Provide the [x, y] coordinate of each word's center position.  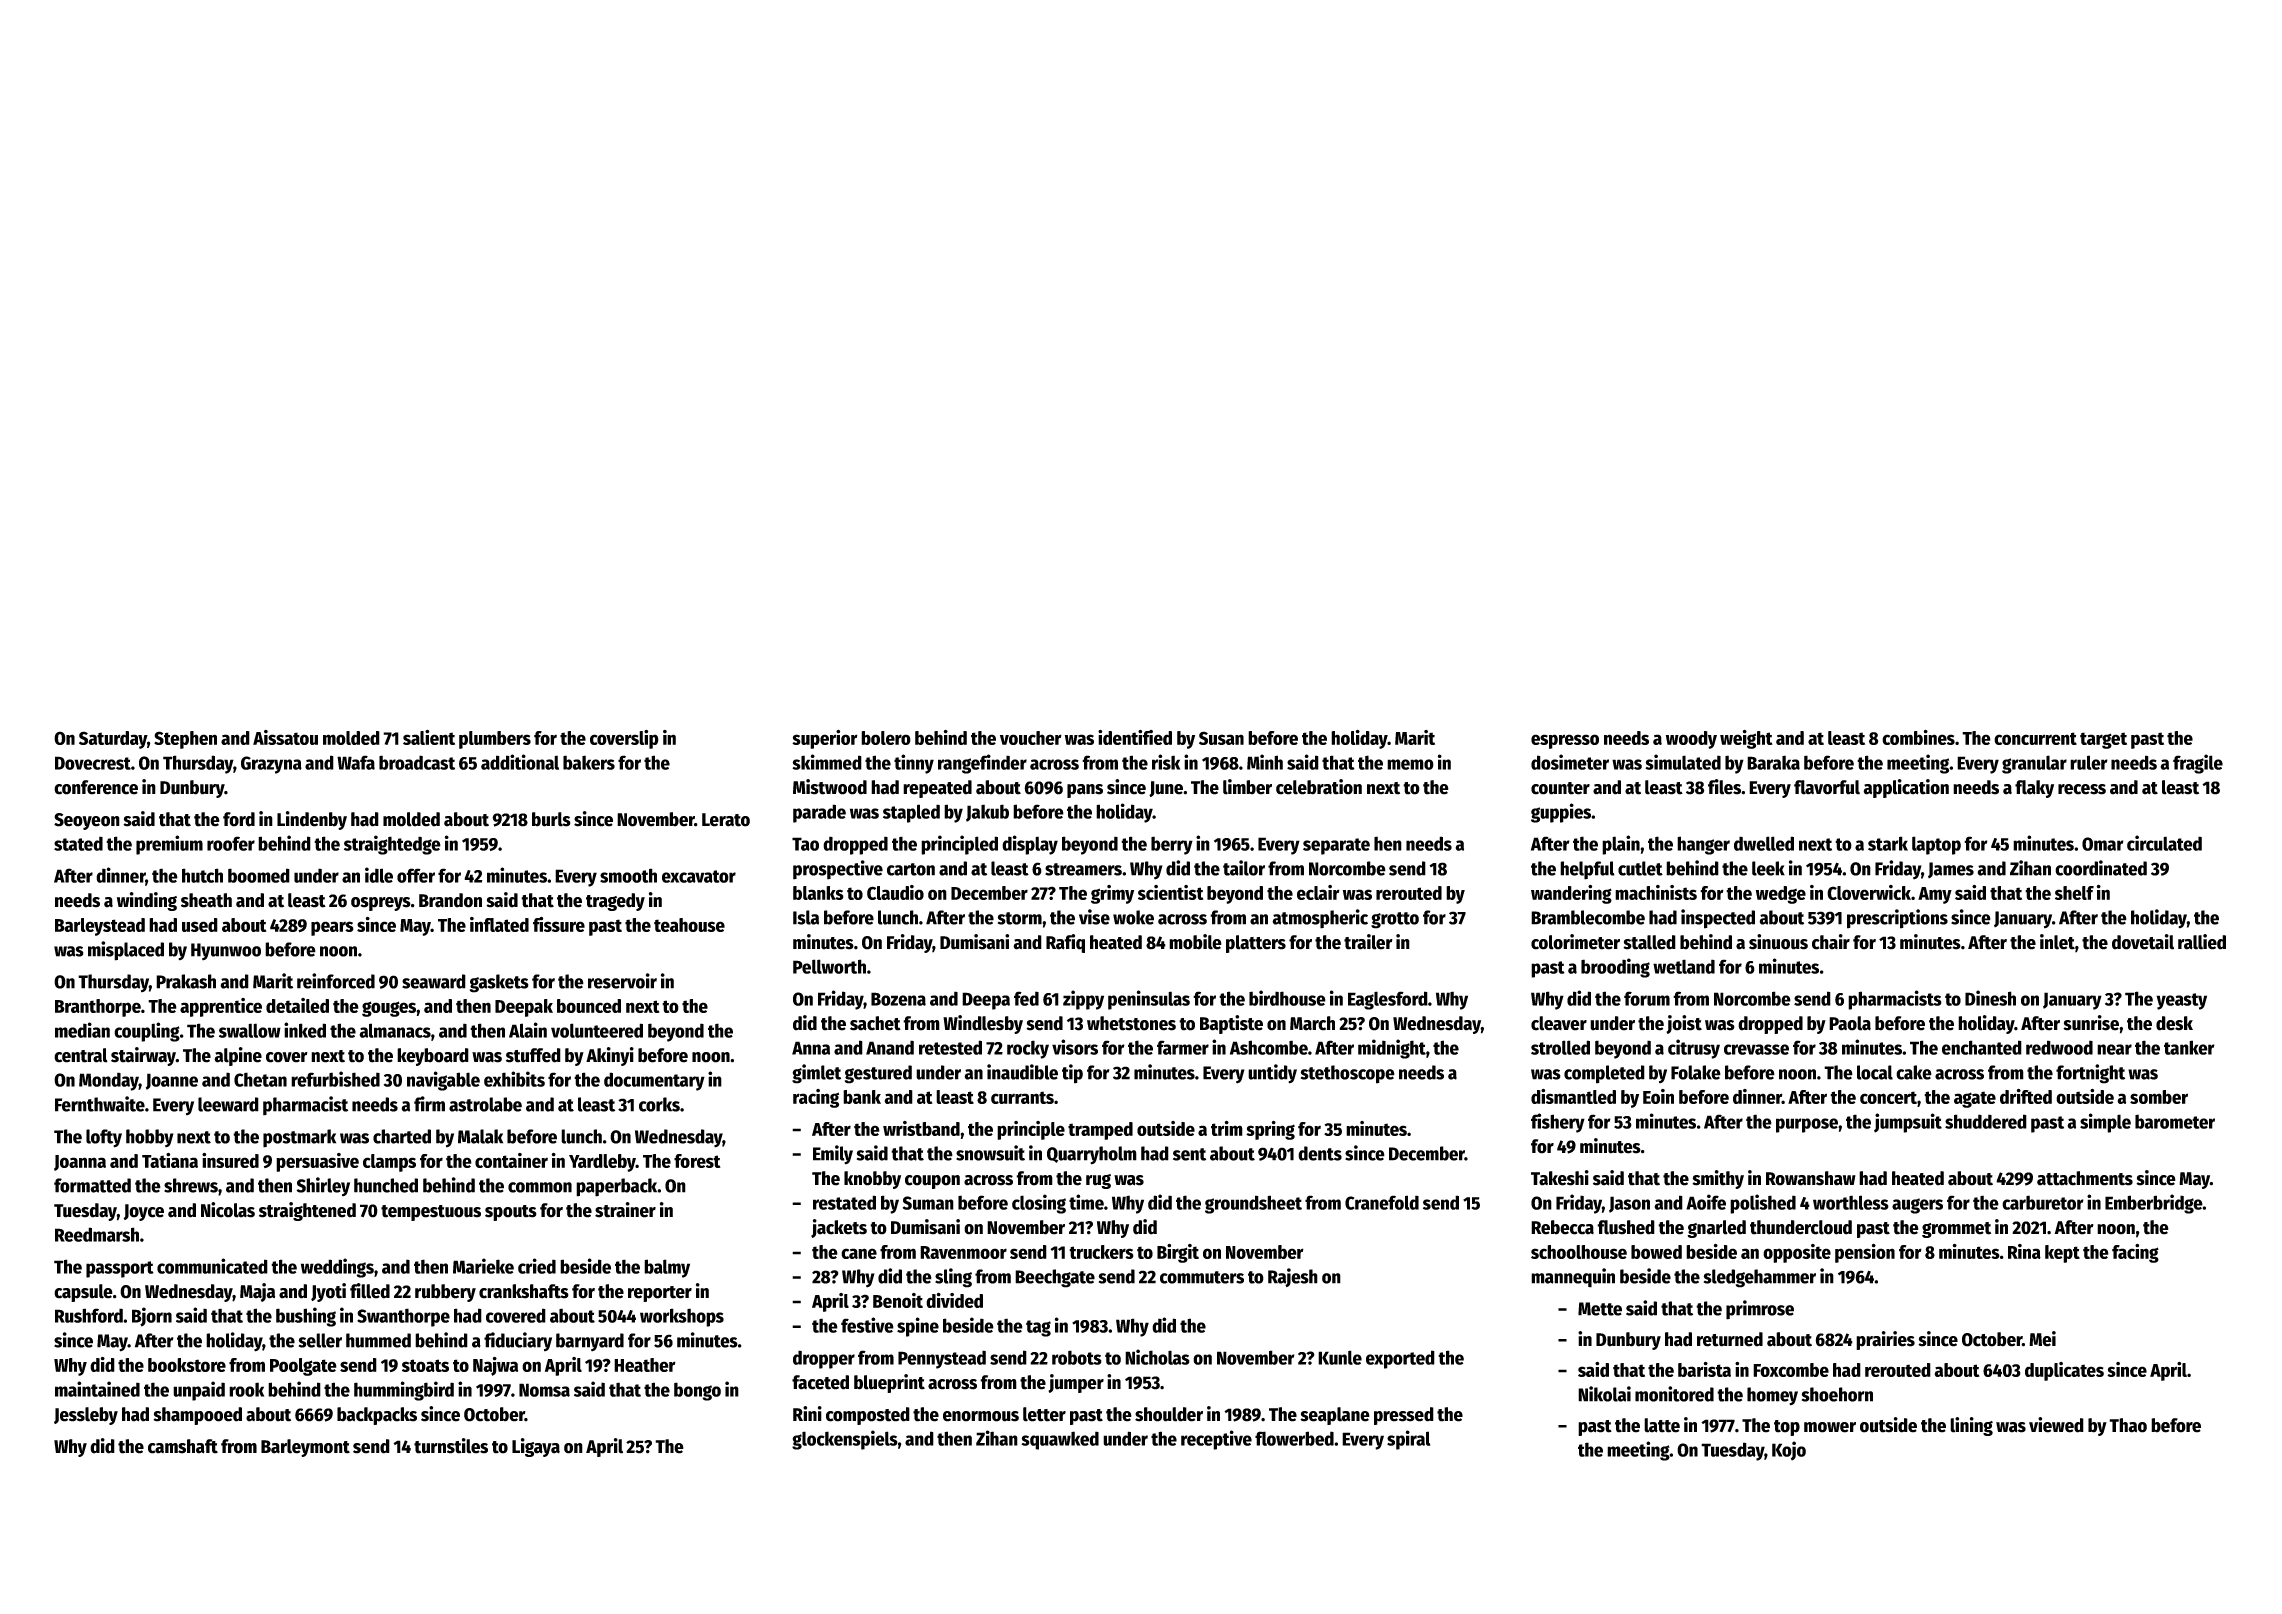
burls [551, 819]
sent [1189, 1154]
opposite [1797, 1253]
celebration [1319, 787]
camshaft [183, 1446]
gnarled [1716, 1229]
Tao [805, 844]
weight [1746, 739]
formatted [92, 1185]
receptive [1216, 1440]
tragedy [615, 902]
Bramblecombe [1588, 917]
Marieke [483, 1266]
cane [859, 1253]
